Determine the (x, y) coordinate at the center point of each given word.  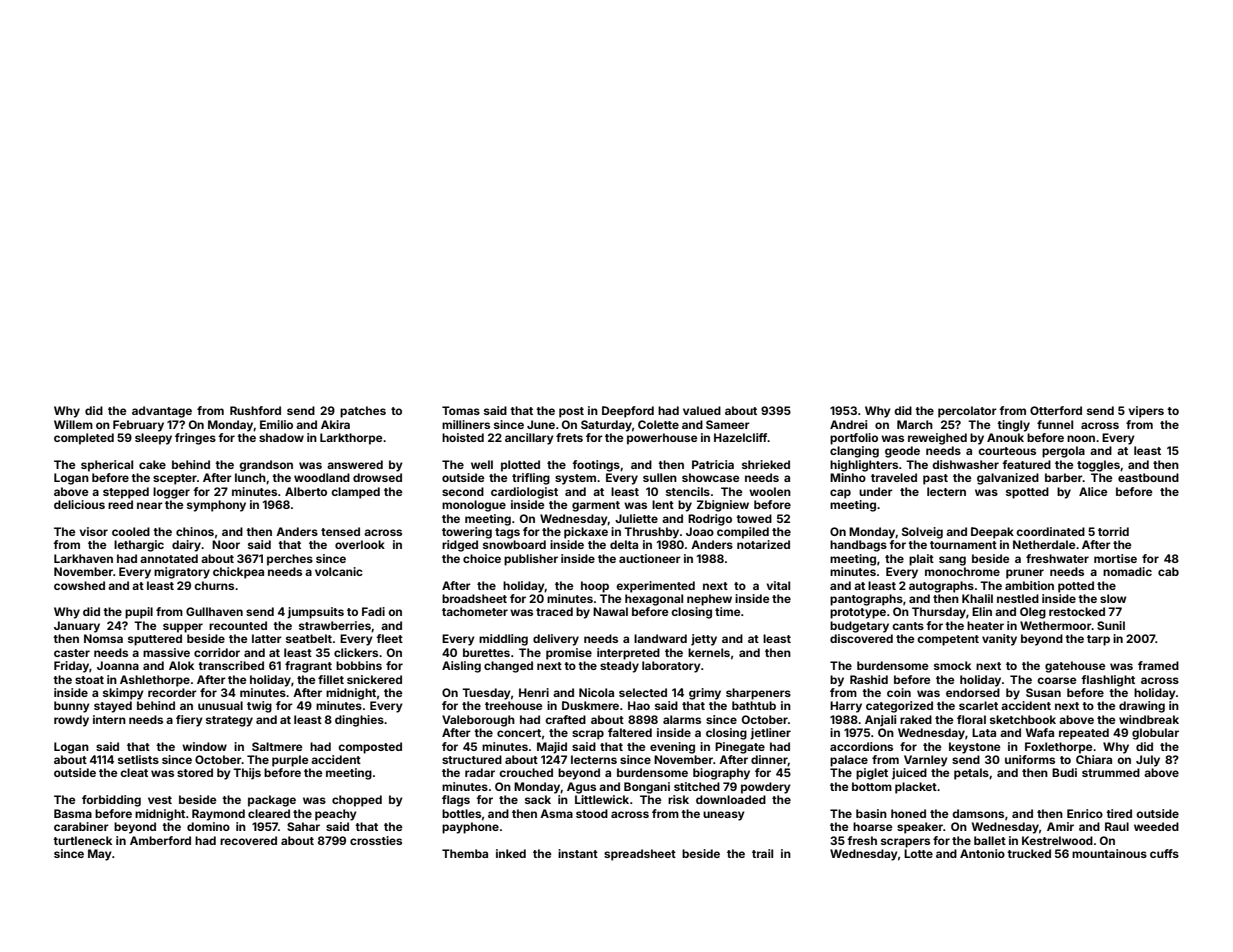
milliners (466, 424)
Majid (552, 748)
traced (554, 611)
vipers (1146, 412)
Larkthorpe (351, 439)
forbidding (111, 801)
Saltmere (277, 746)
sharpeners (758, 694)
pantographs (866, 600)
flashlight (1108, 681)
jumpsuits (315, 613)
